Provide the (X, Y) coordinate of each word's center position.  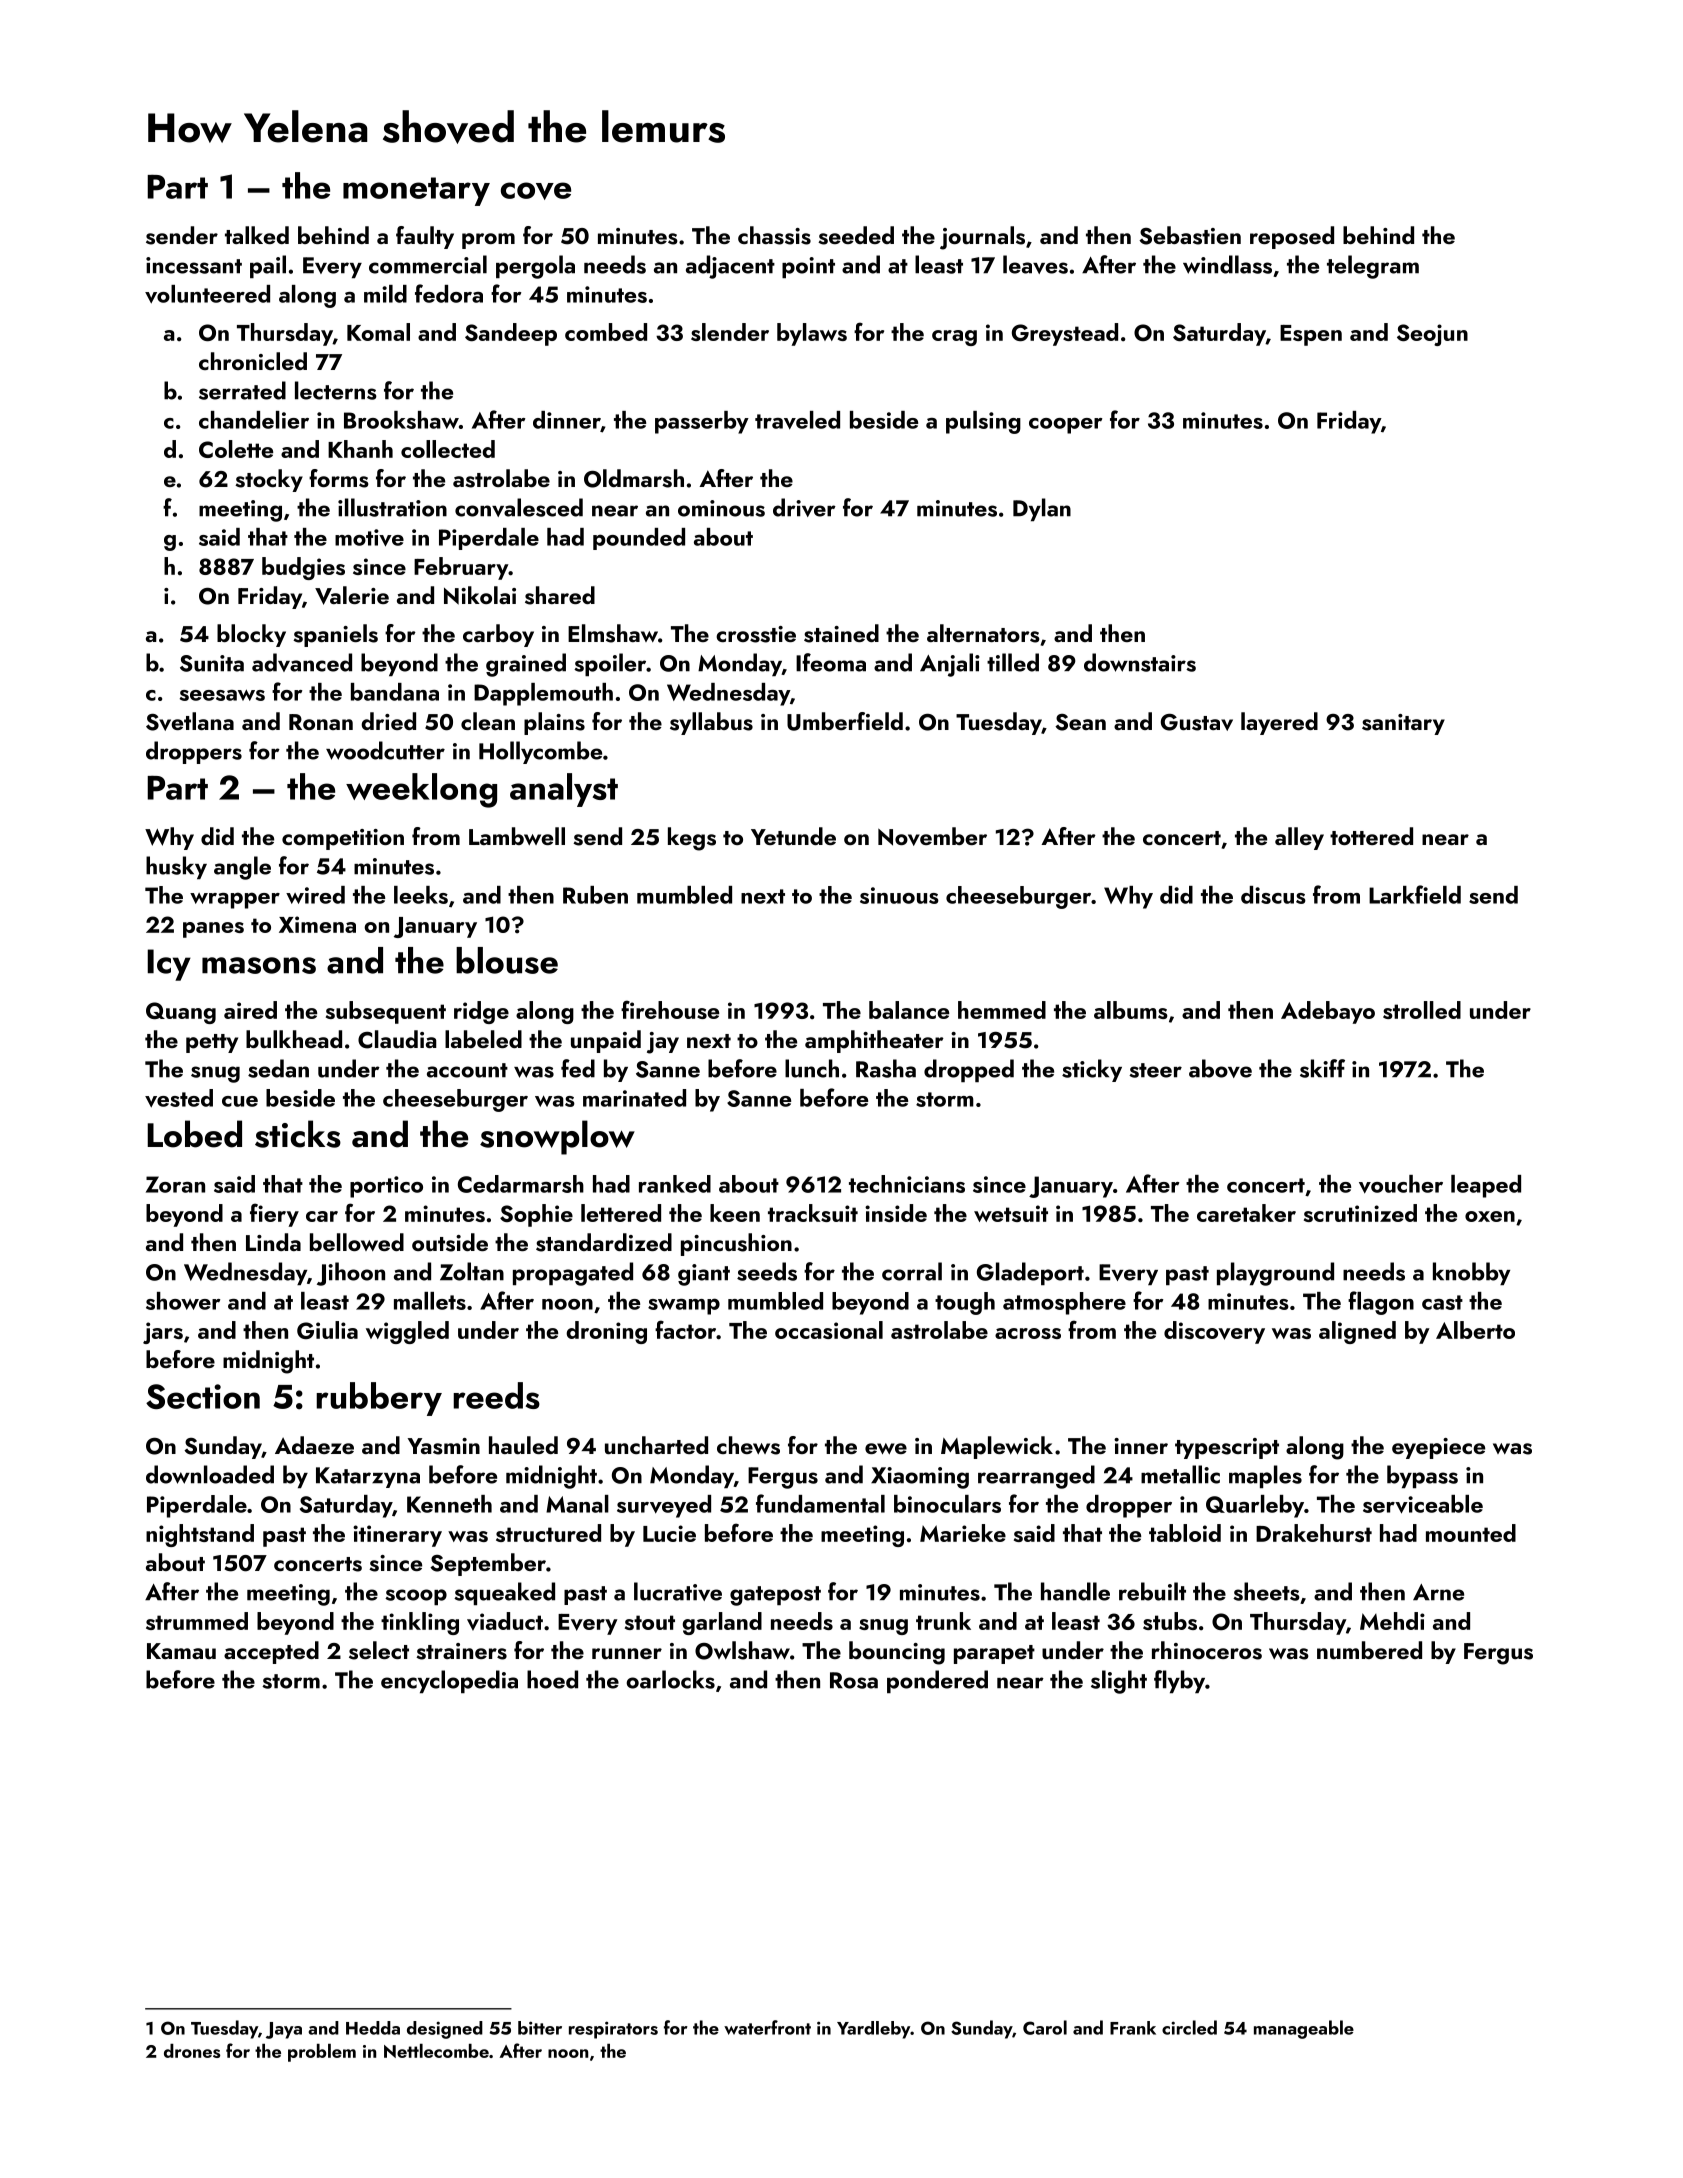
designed (445, 2030)
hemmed (1002, 1010)
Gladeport (1030, 1273)
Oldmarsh (634, 478)
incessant (194, 265)
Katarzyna (368, 1477)
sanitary (1403, 724)
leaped (1486, 1186)
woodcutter (385, 750)
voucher (1401, 1184)
